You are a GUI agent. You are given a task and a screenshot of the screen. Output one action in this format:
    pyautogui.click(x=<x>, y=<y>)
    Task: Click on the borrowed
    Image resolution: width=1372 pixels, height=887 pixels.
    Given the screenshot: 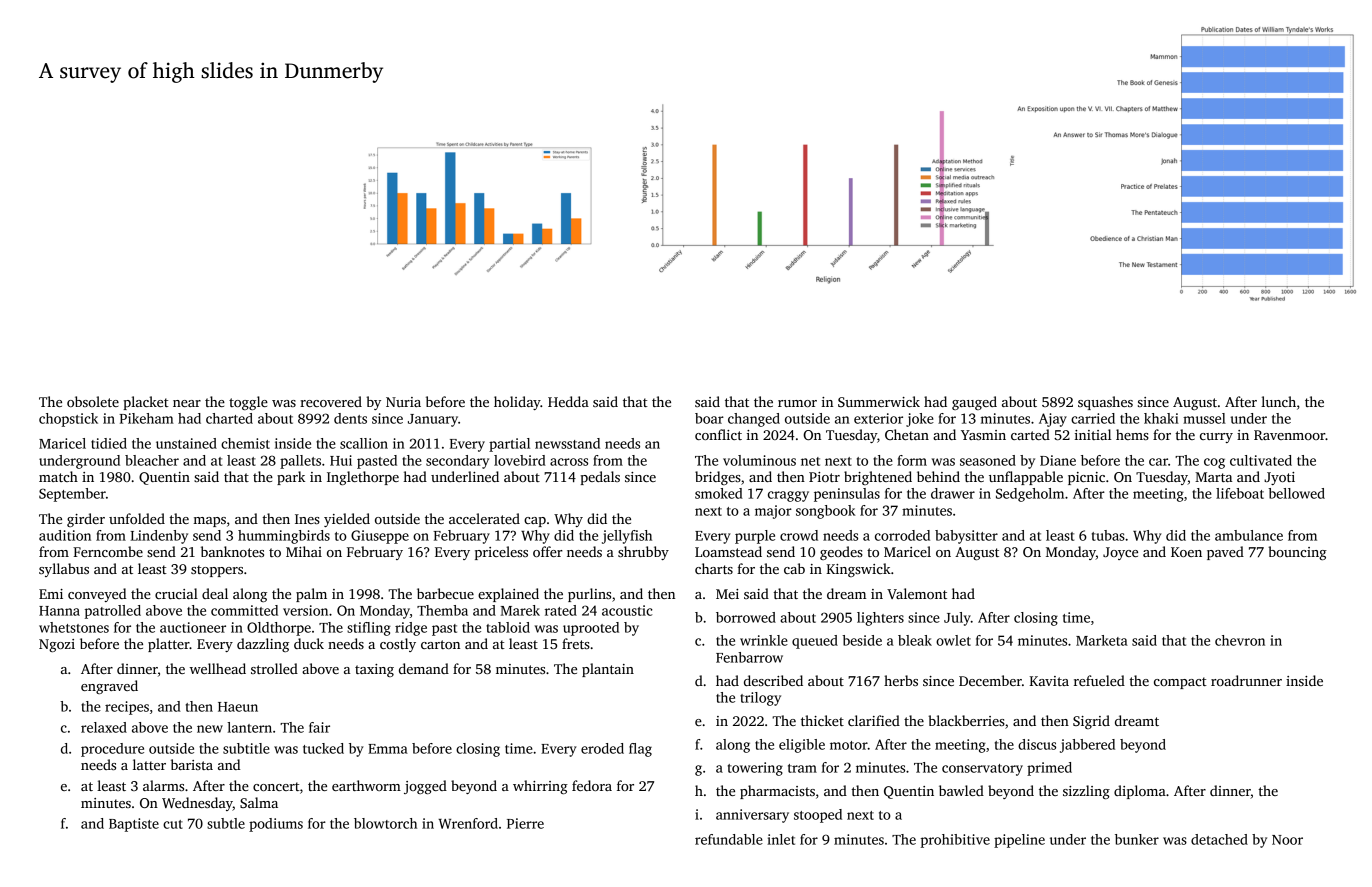 What is the action you would take?
    pyautogui.click(x=746, y=617)
